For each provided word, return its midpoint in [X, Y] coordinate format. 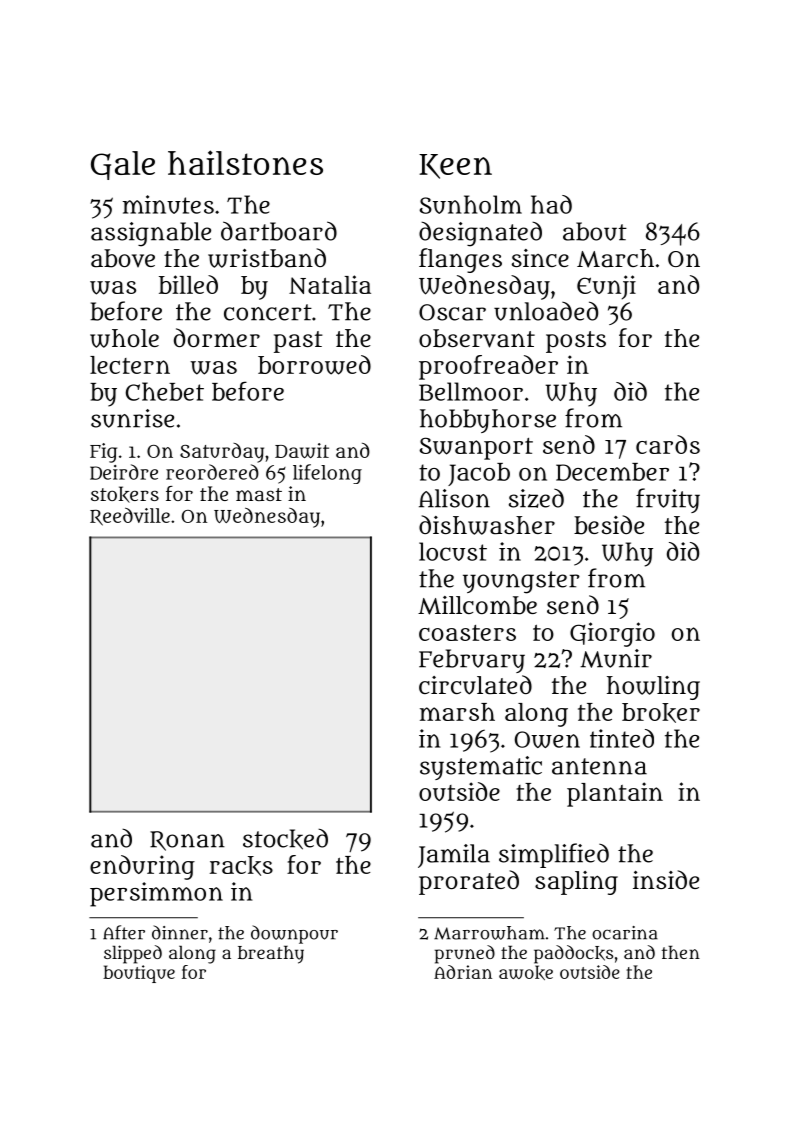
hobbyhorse [488, 421]
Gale [123, 165]
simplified [554, 855]
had [551, 204]
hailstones [245, 162]
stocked [285, 839]
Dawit [302, 450]
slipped [133, 954]
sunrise [132, 418]
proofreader [488, 367]
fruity [668, 500]
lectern [130, 365]
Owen [547, 739]
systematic [481, 768]
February [472, 661]
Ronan [187, 841]
